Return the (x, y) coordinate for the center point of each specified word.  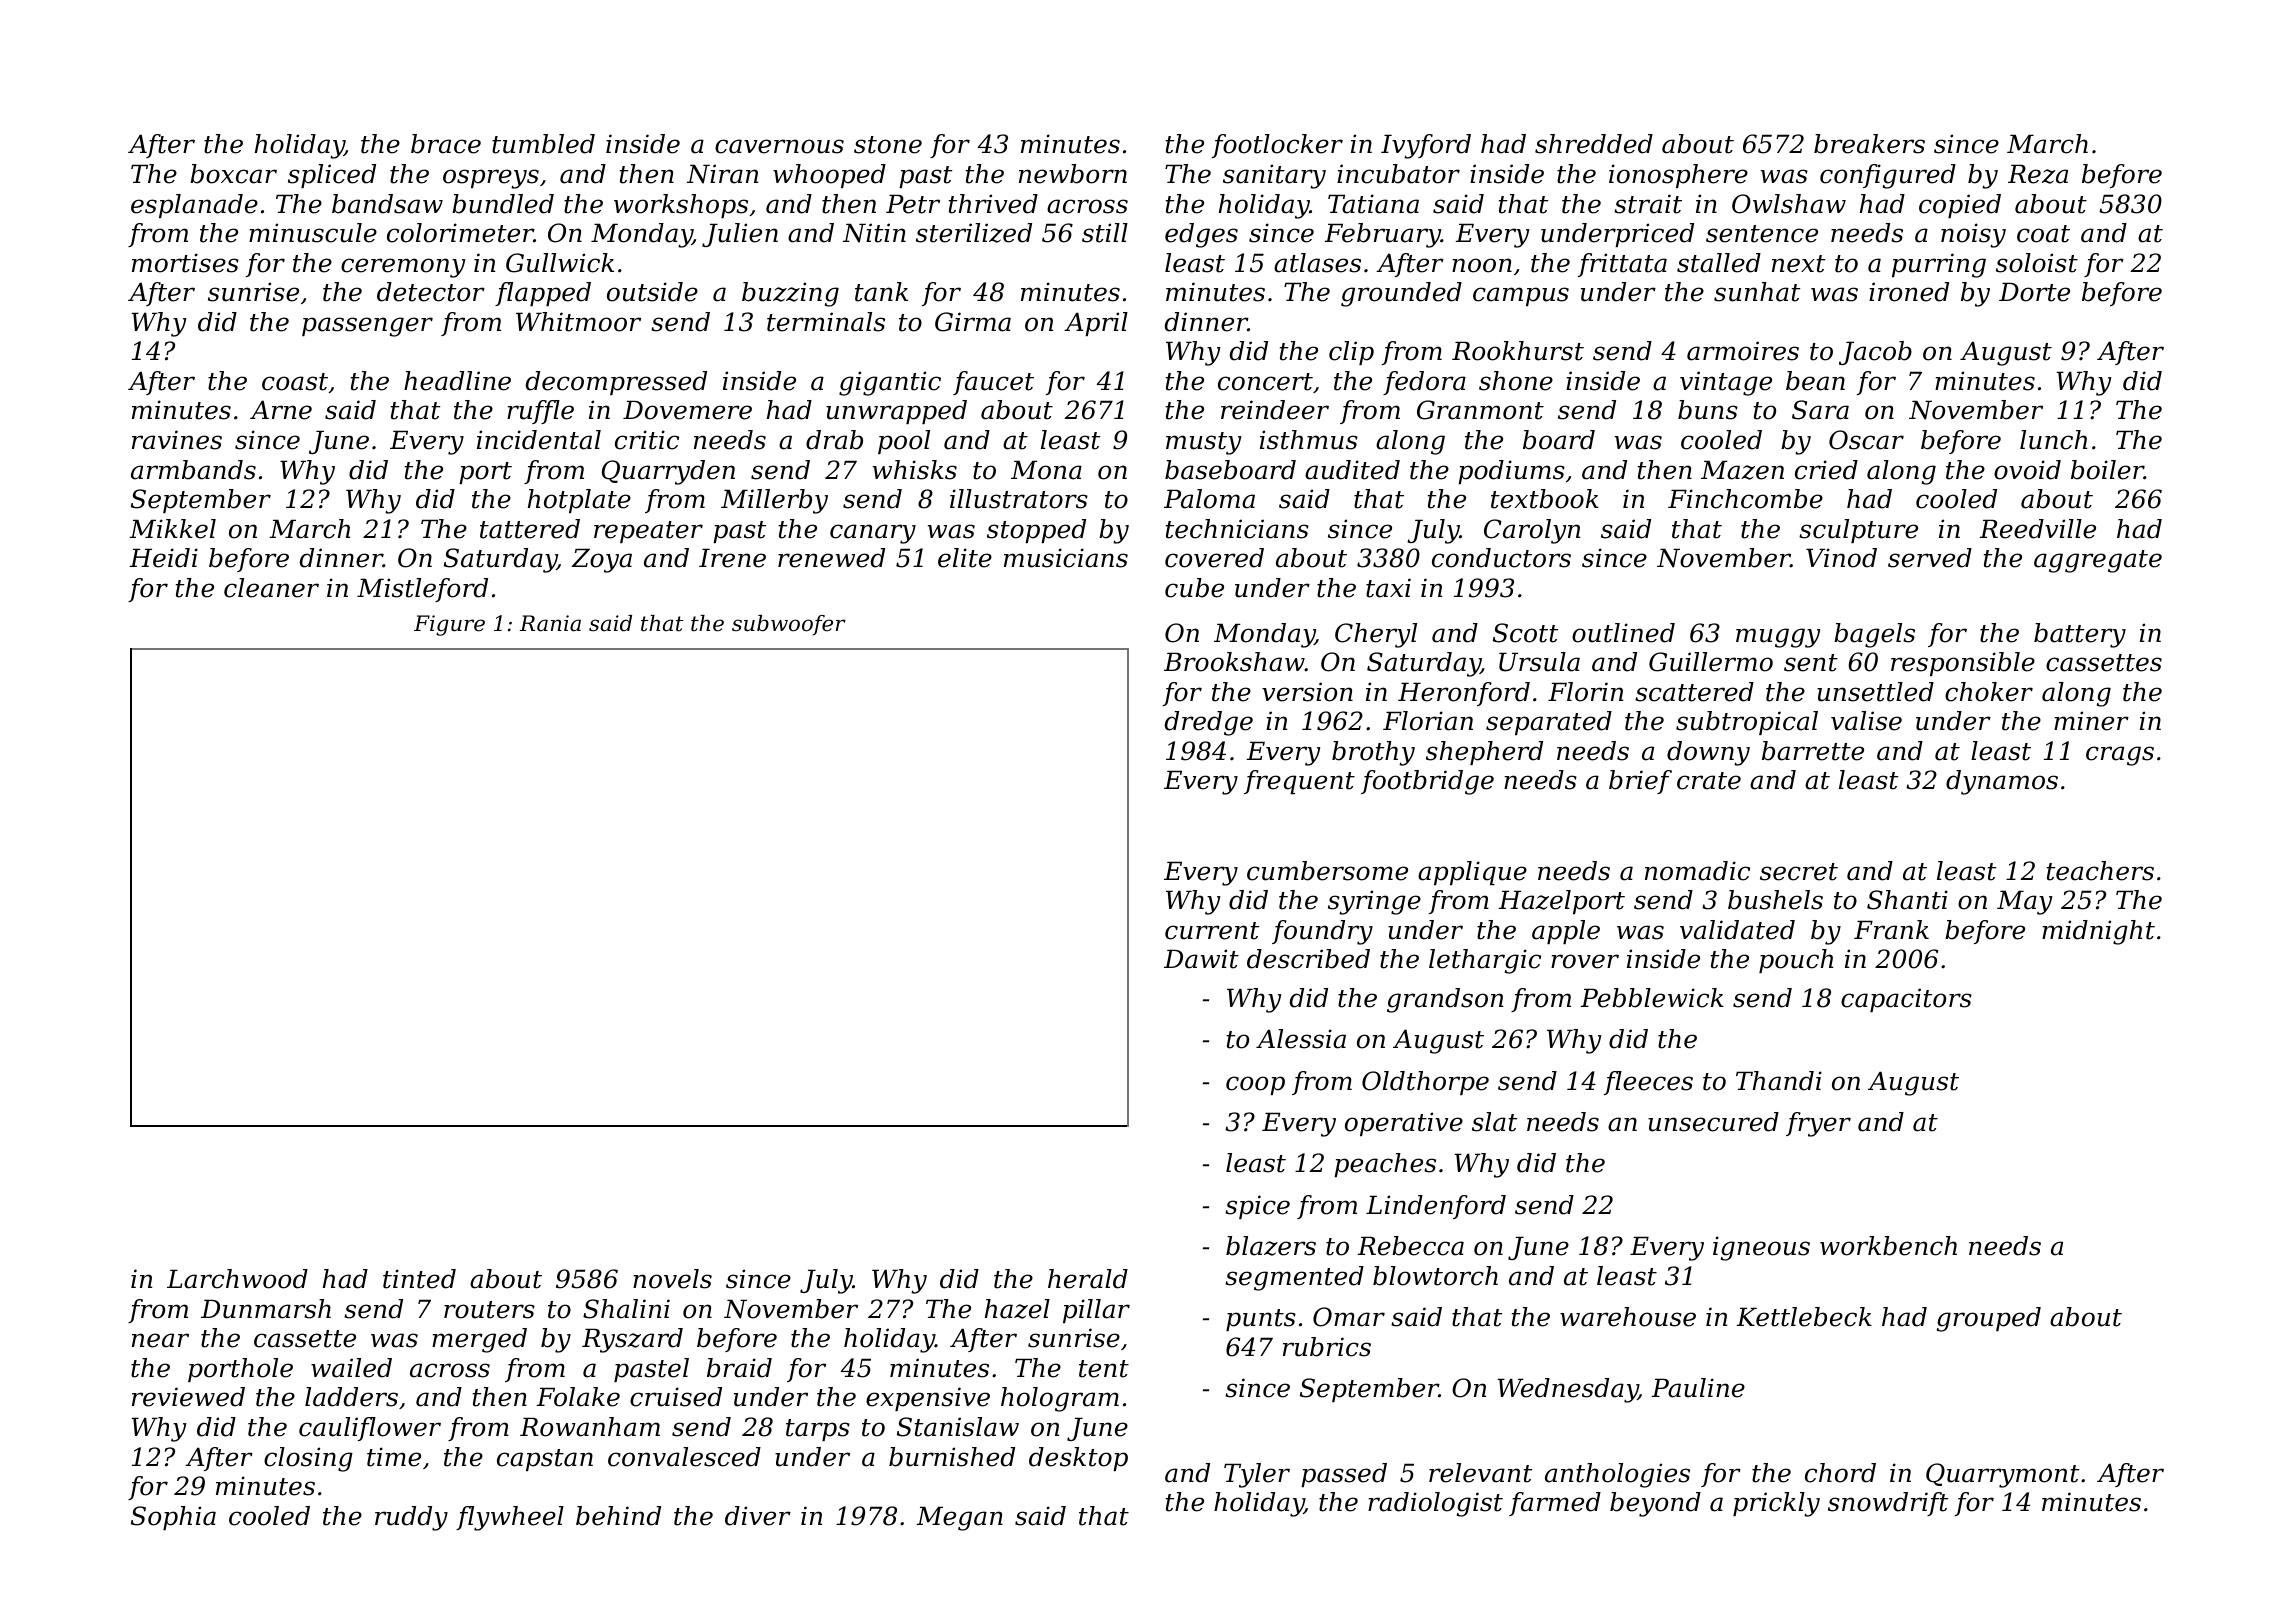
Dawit (1201, 959)
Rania (550, 623)
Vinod (1841, 558)
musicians (1066, 558)
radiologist (1435, 1504)
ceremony (403, 268)
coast (295, 382)
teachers (2100, 871)
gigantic (890, 383)
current (1212, 931)
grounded (1401, 294)
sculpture (1858, 531)
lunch (2053, 440)
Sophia (173, 1518)
